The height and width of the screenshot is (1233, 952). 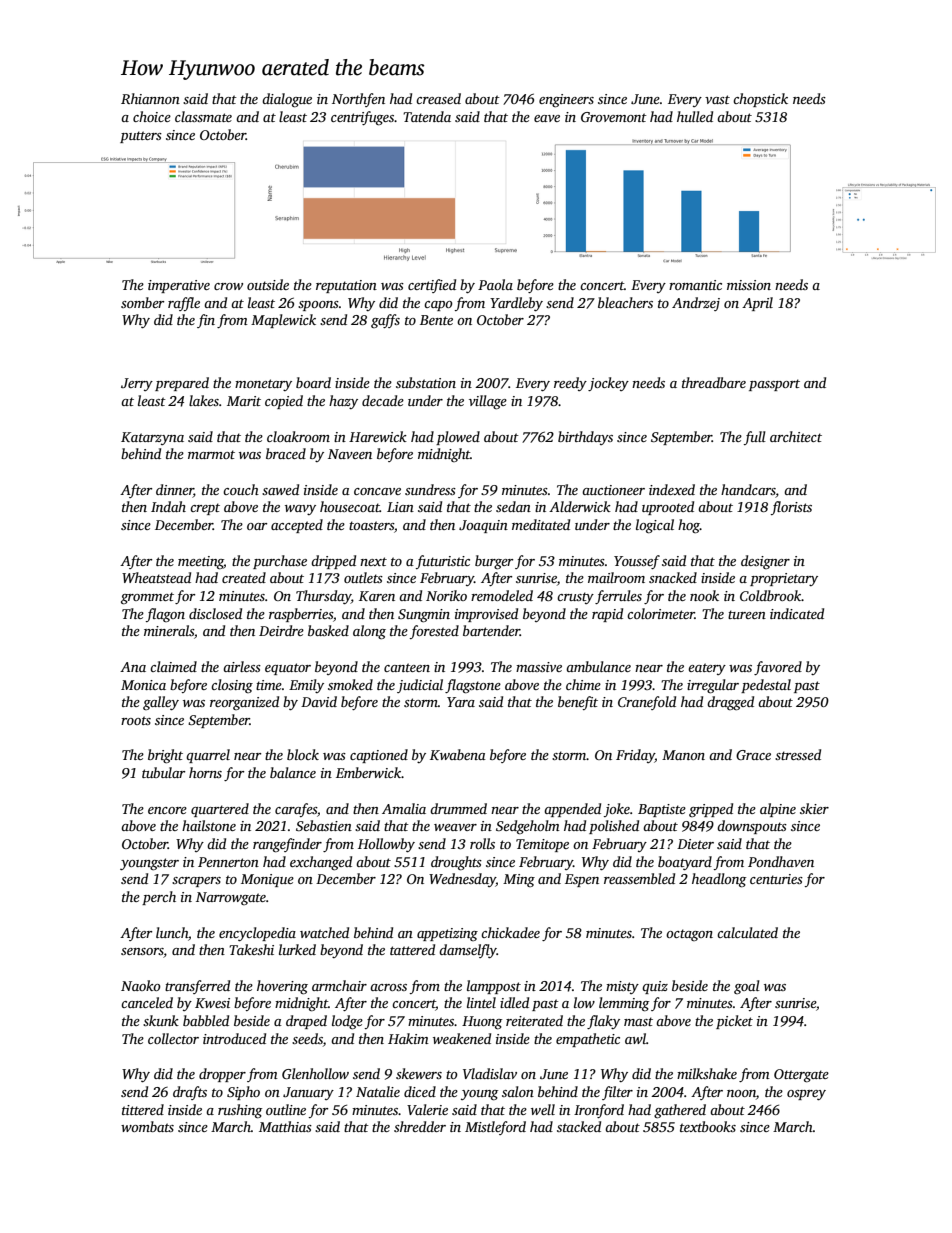 What do you see at coordinates (566, 100) in the screenshot?
I see `engineers` at bounding box center [566, 100].
